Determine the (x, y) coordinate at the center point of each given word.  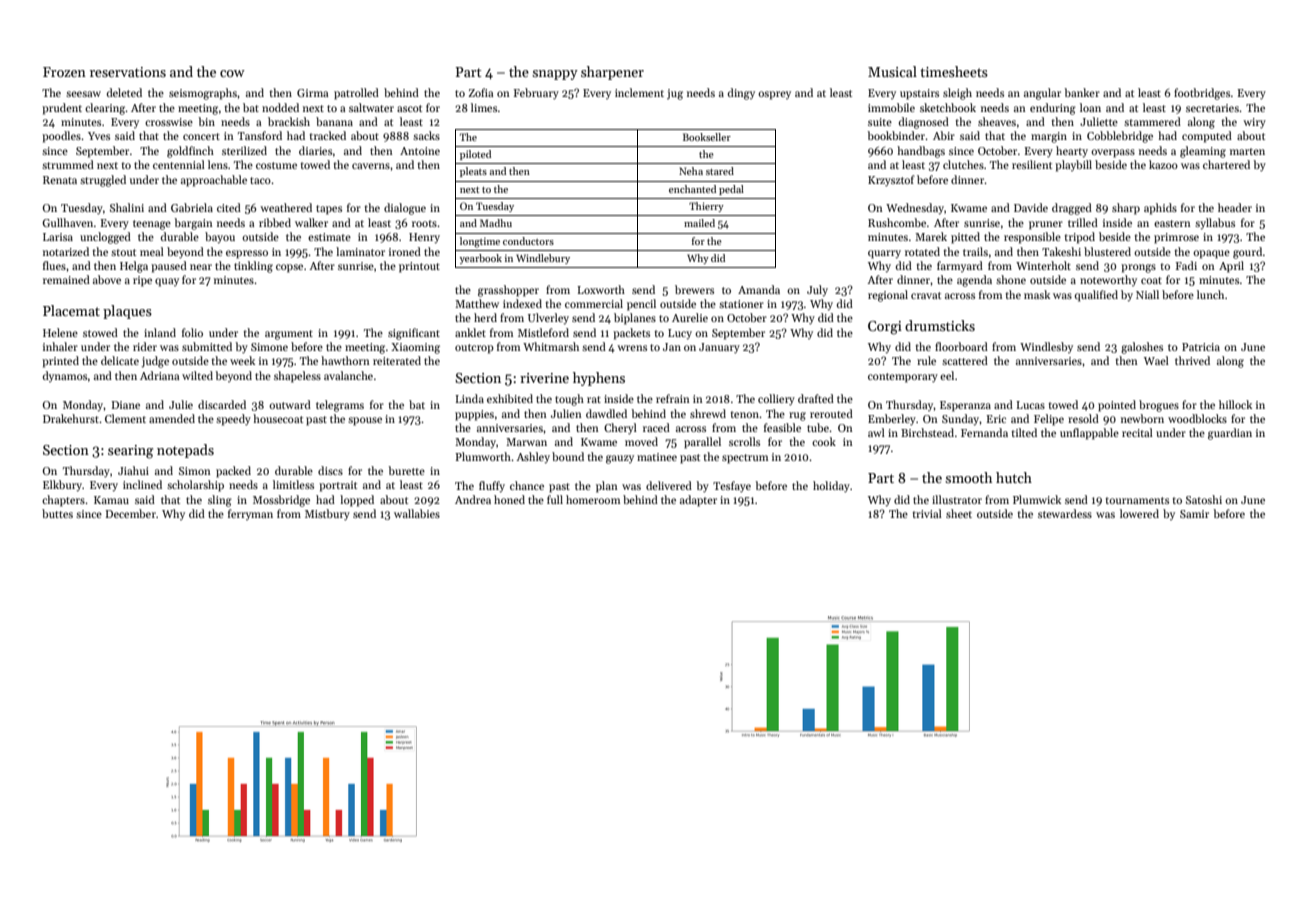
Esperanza (965, 406)
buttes (57, 513)
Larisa (58, 237)
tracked (327, 135)
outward (290, 404)
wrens (632, 348)
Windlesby (1046, 347)
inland (160, 332)
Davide (1031, 207)
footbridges (1202, 94)
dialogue (405, 209)
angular (1042, 94)
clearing (105, 109)
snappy (555, 75)
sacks (426, 135)
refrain (673, 398)
